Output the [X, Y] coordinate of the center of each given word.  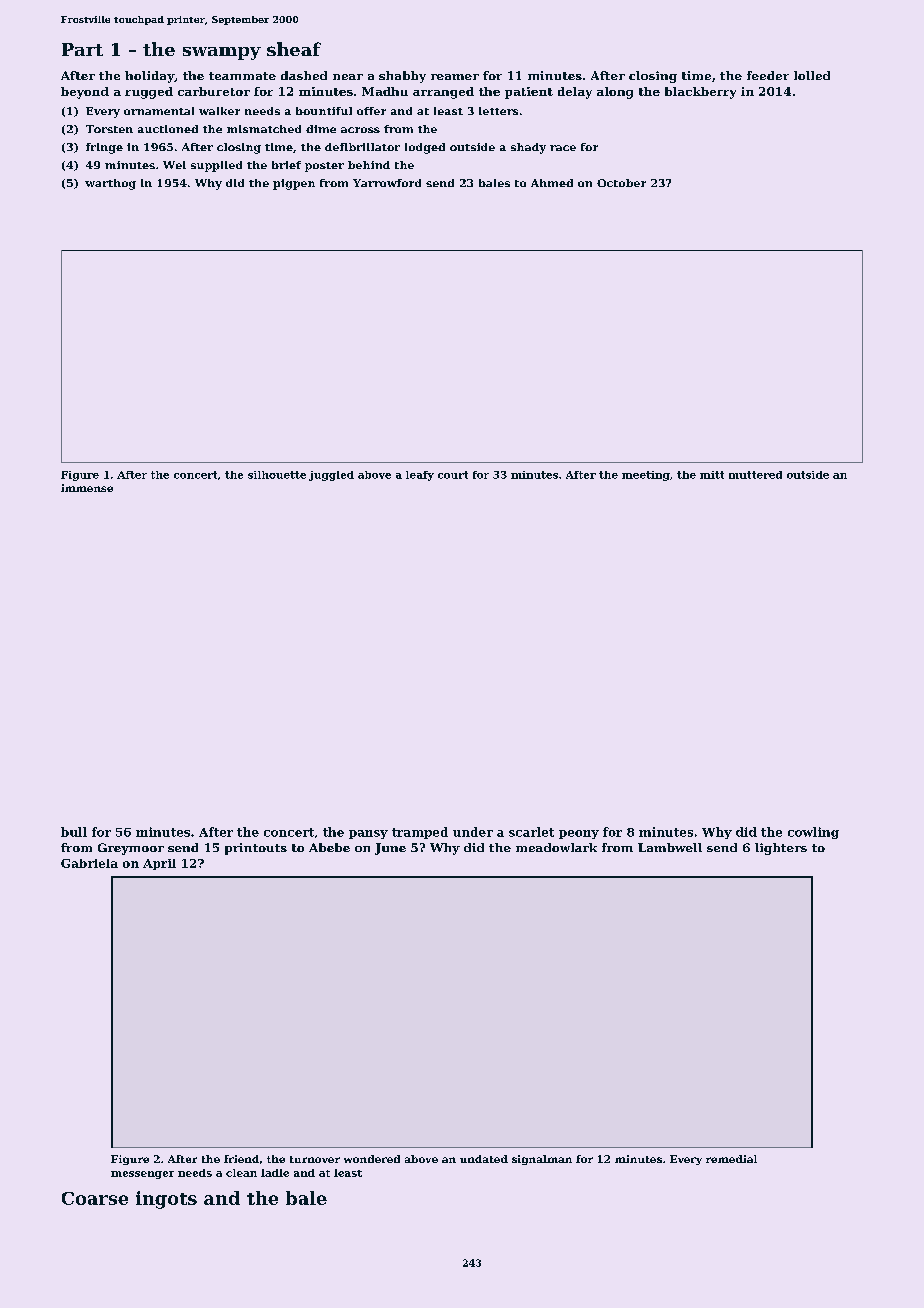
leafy [420, 476]
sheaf [294, 49]
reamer [455, 77]
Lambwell [670, 847]
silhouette [277, 475]
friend [241, 1159]
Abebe [329, 847]
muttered [755, 475]
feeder [768, 75]
